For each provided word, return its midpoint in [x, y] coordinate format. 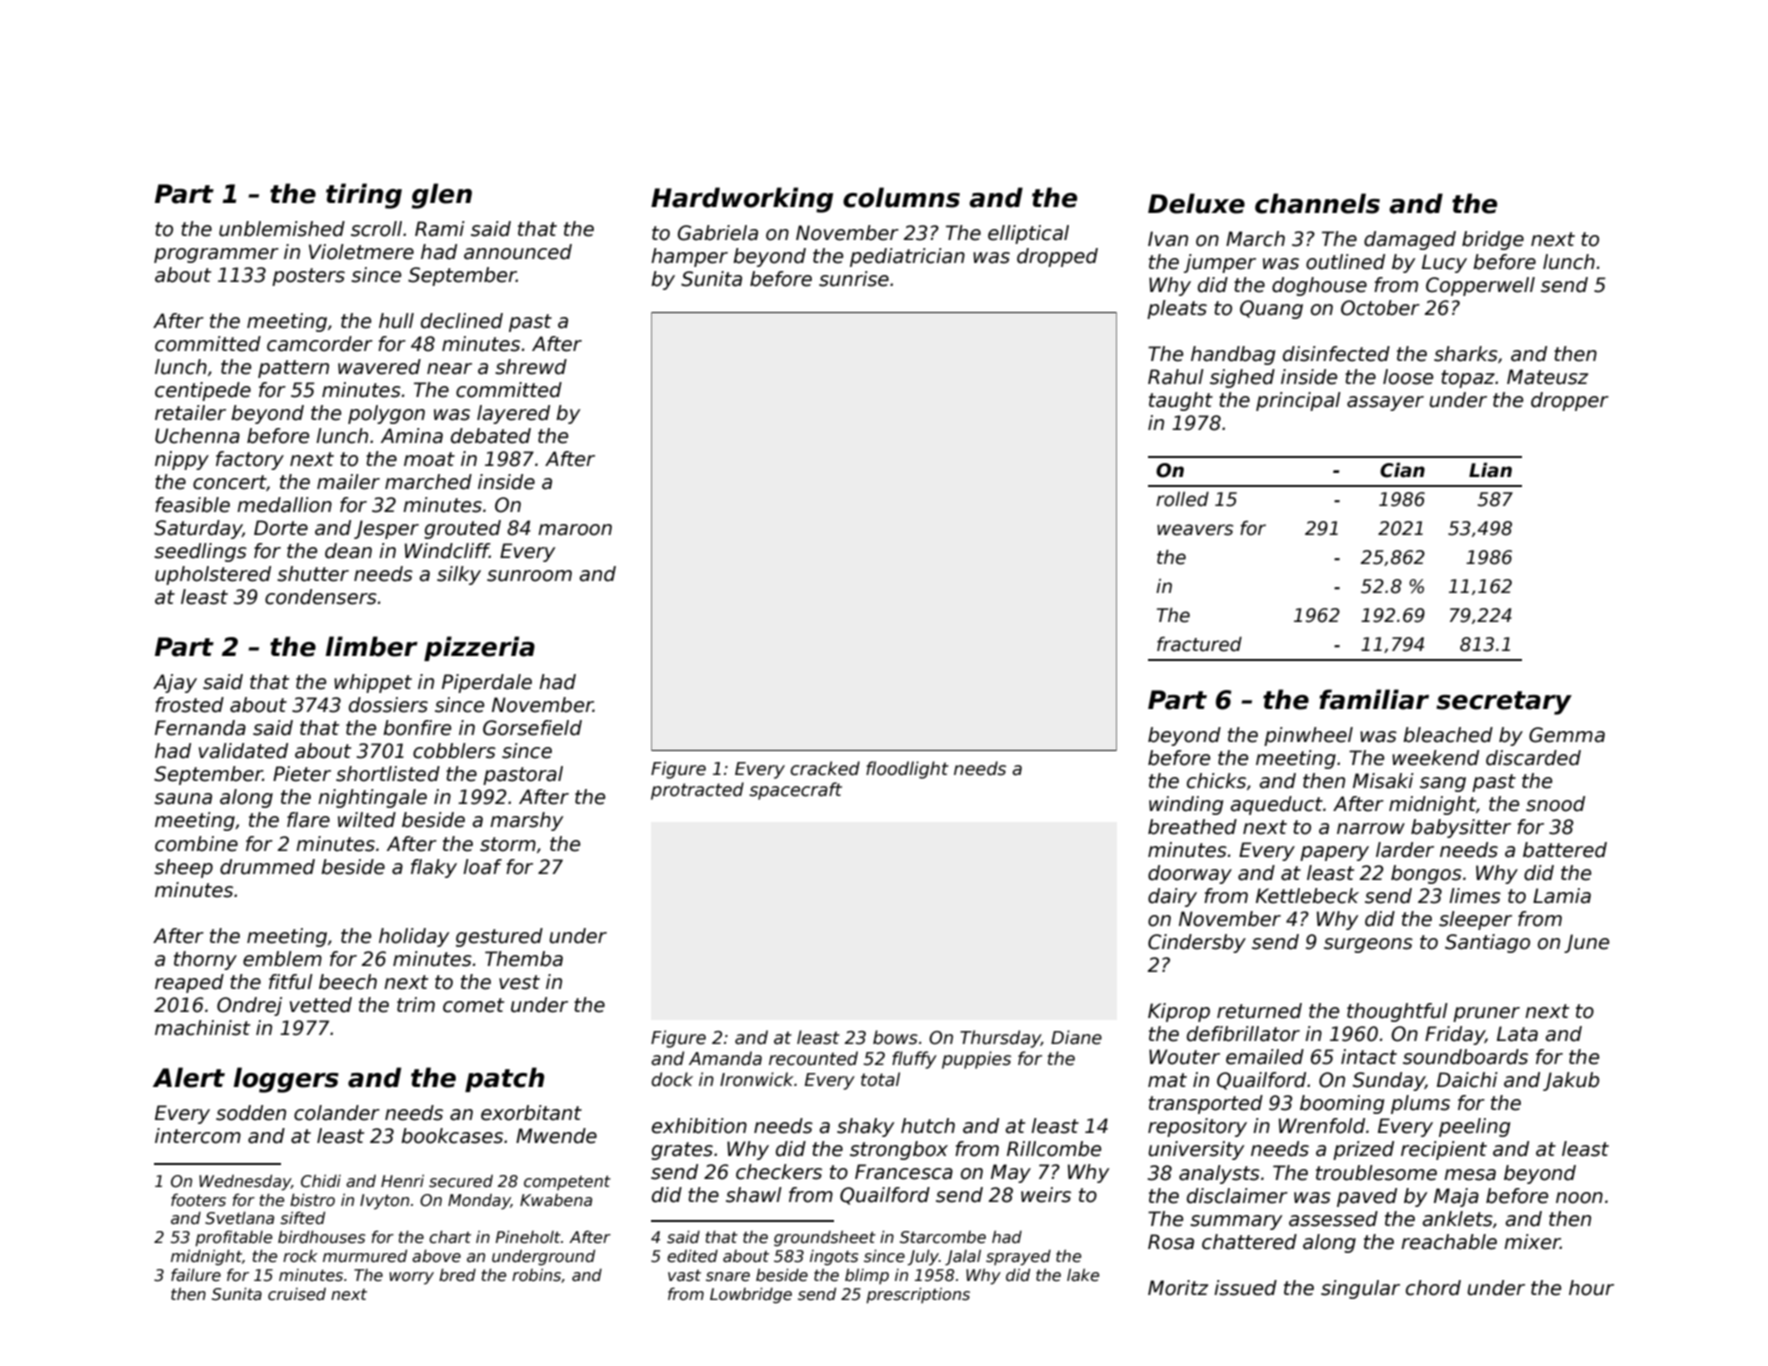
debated [491, 436]
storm [508, 844]
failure [196, 1274]
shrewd [531, 367]
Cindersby [1197, 943]
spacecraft [795, 791]
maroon [575, 530]
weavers [1195, 530]
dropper [1570, 401]
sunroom [529, 576]
